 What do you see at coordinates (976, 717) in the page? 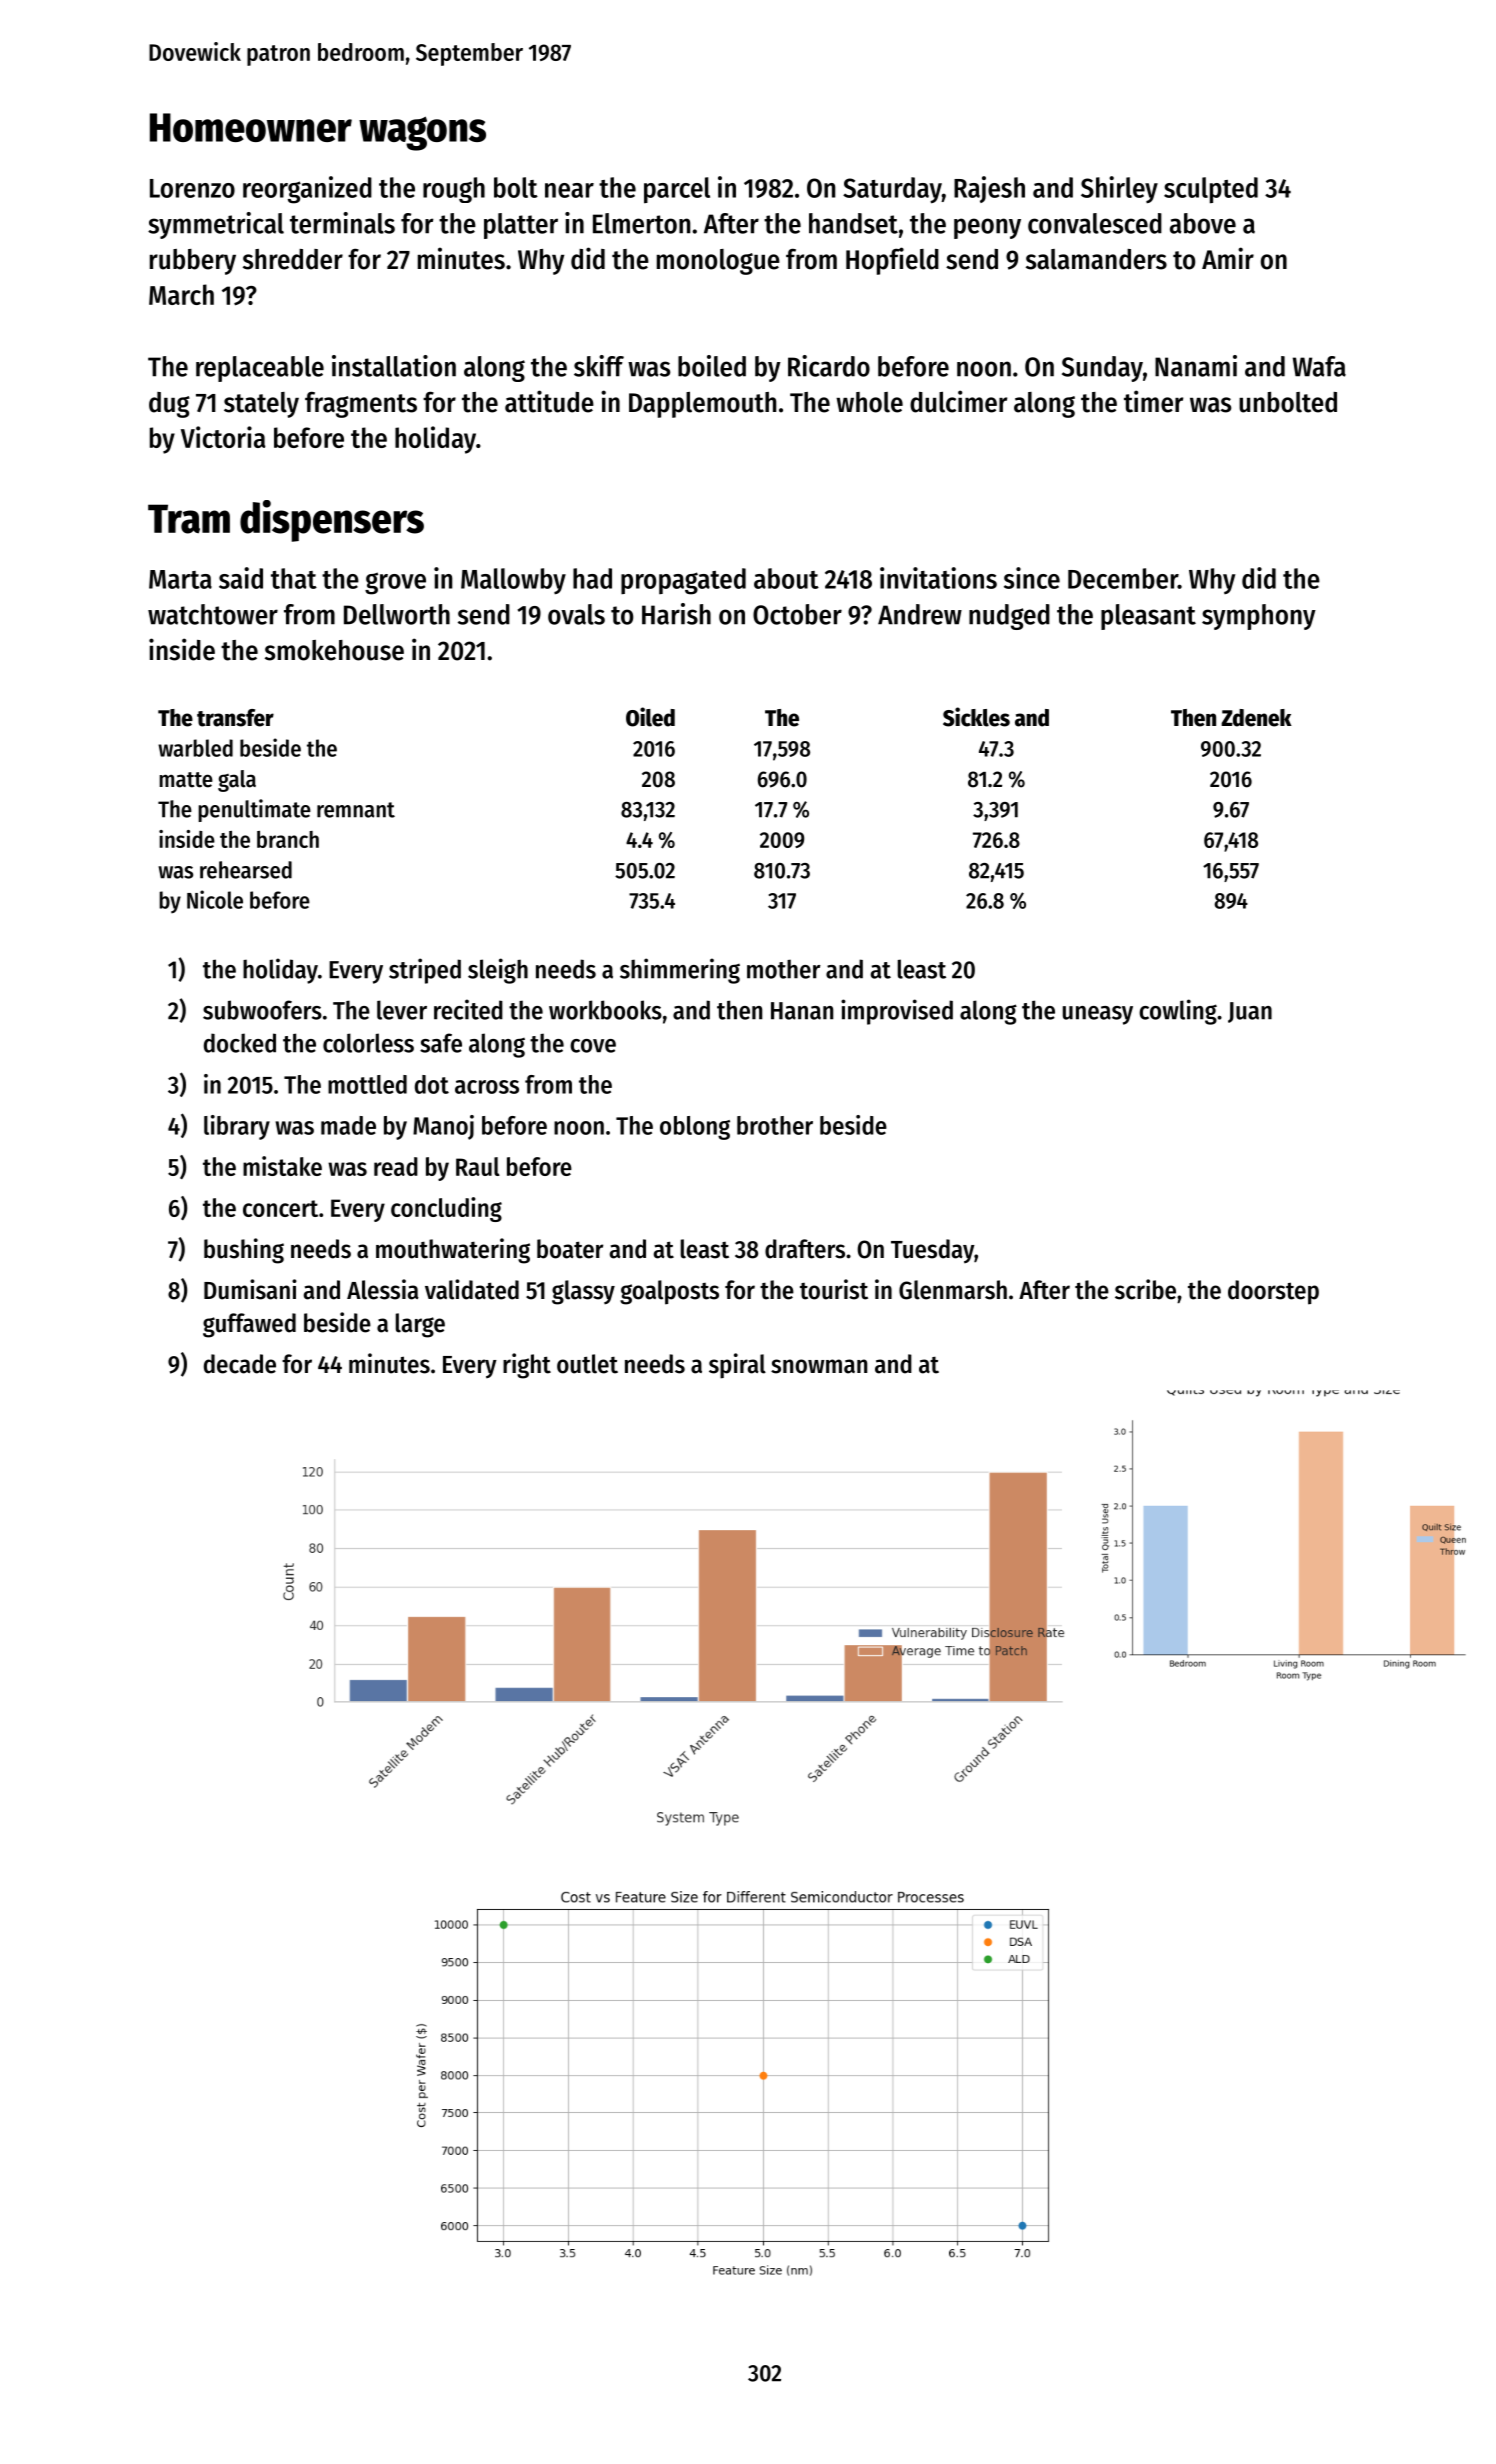
I see `Sickles` at bounding box center [976, 717].
